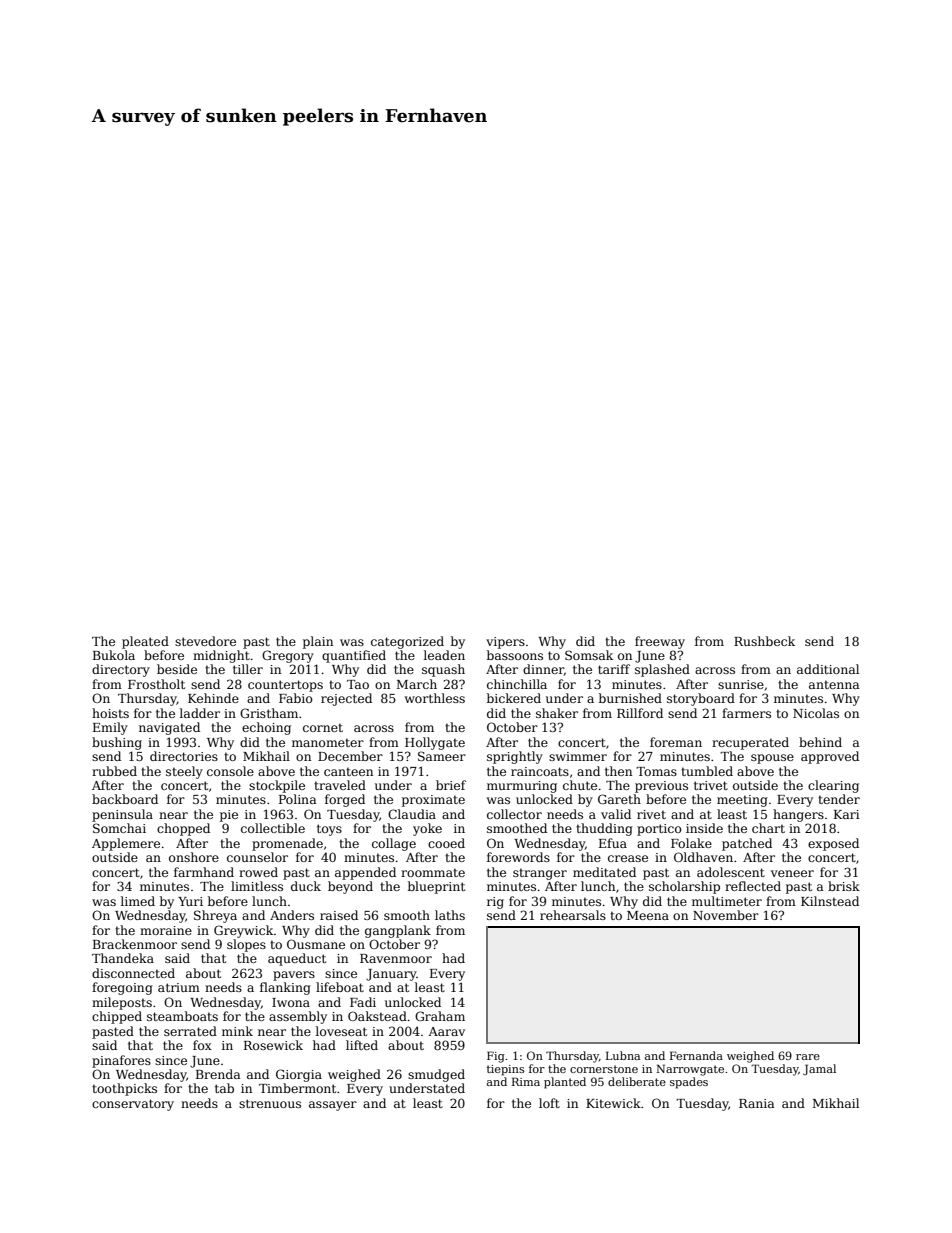 The width and height of the page is (952, 1233). I want to click on stockpile, so click(277, 786).
